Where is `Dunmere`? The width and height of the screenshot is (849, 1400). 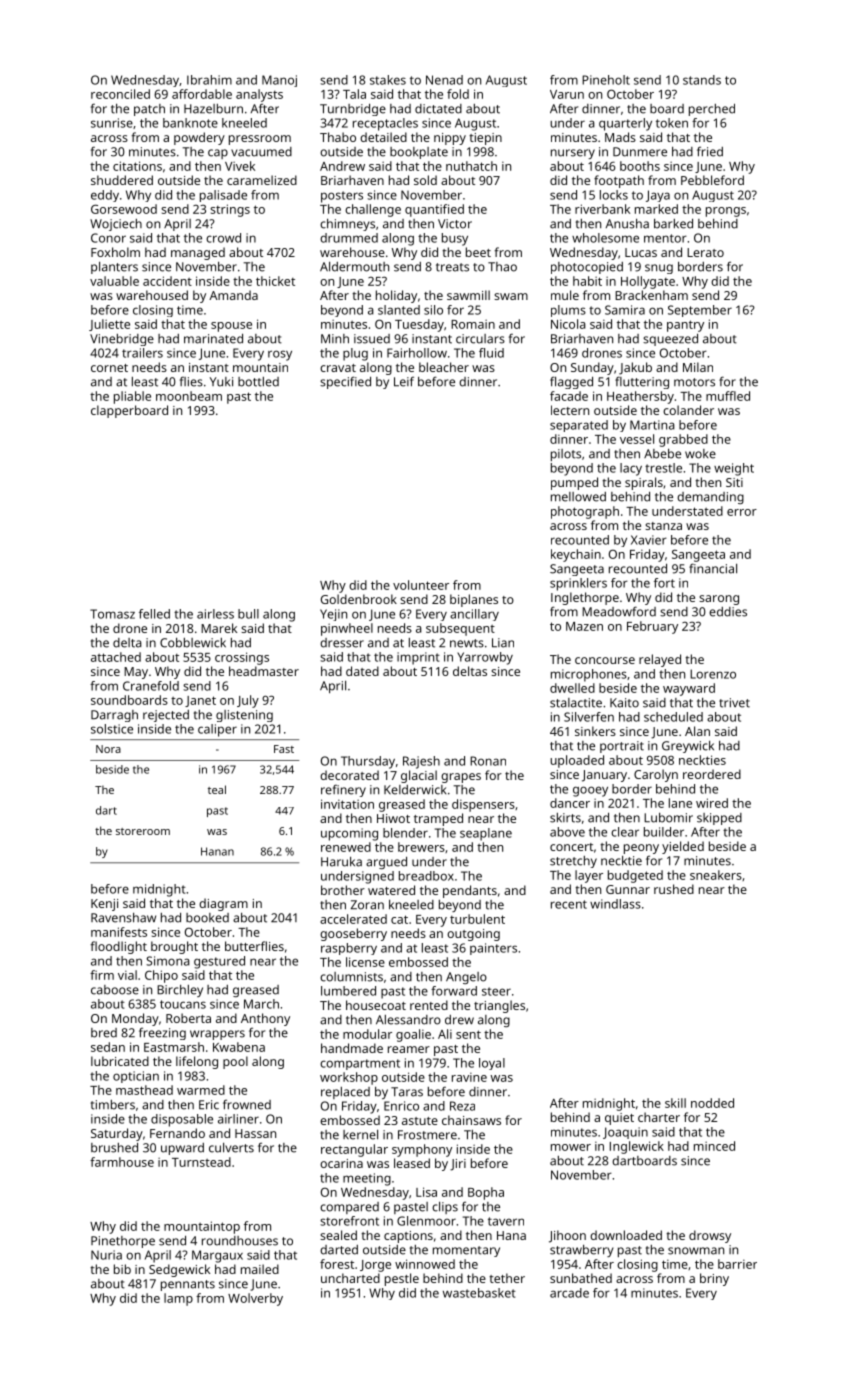
Dunmere is located at coordinates (640, 152).
